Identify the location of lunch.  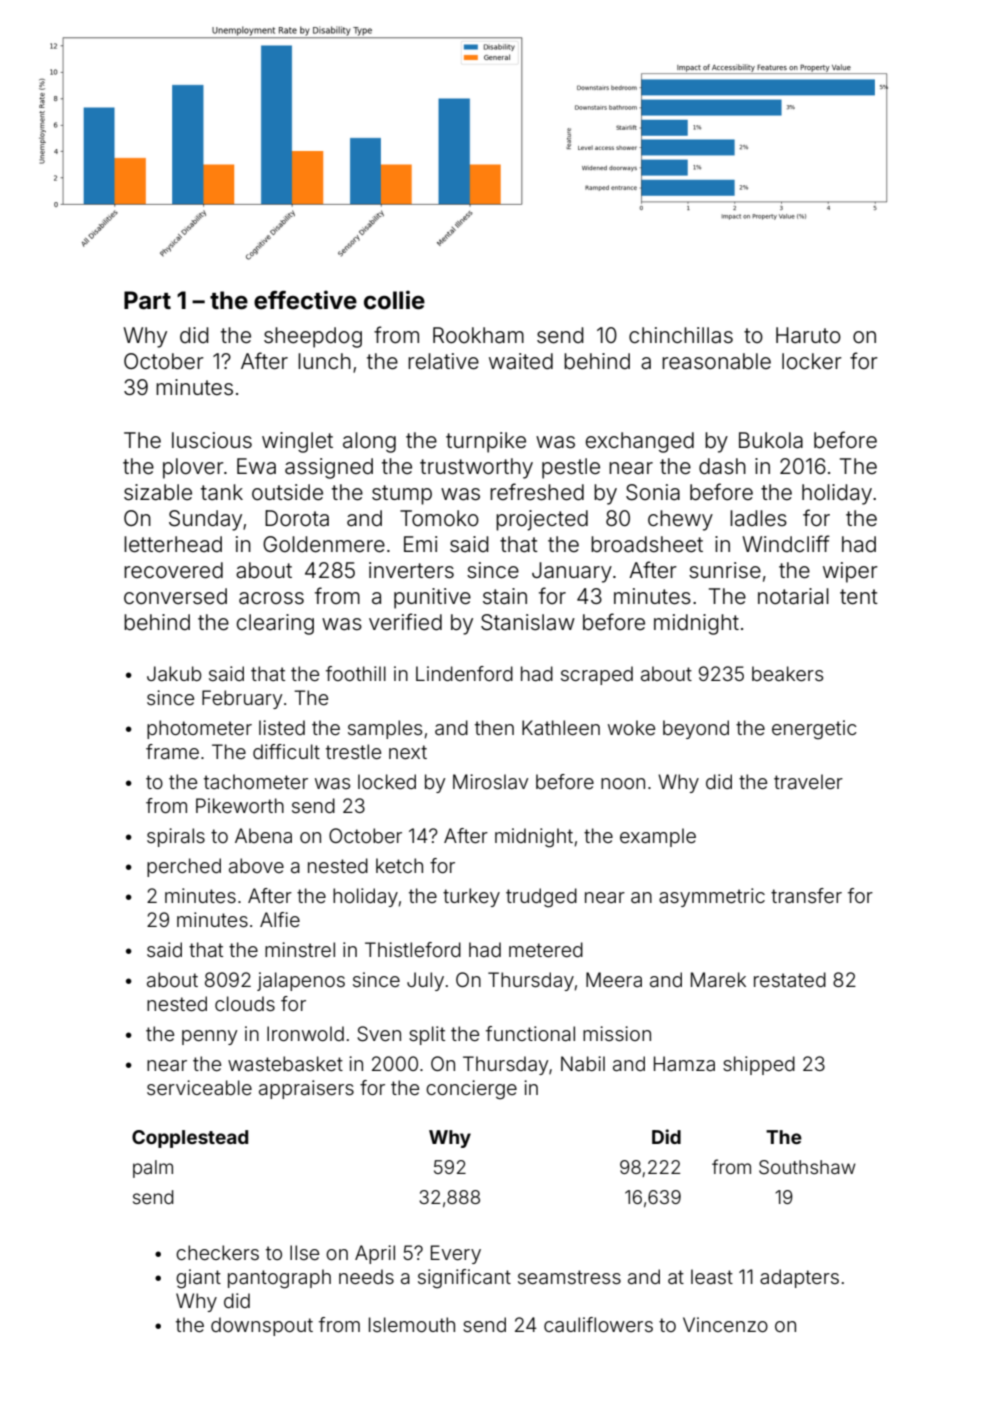
(324, 361).
